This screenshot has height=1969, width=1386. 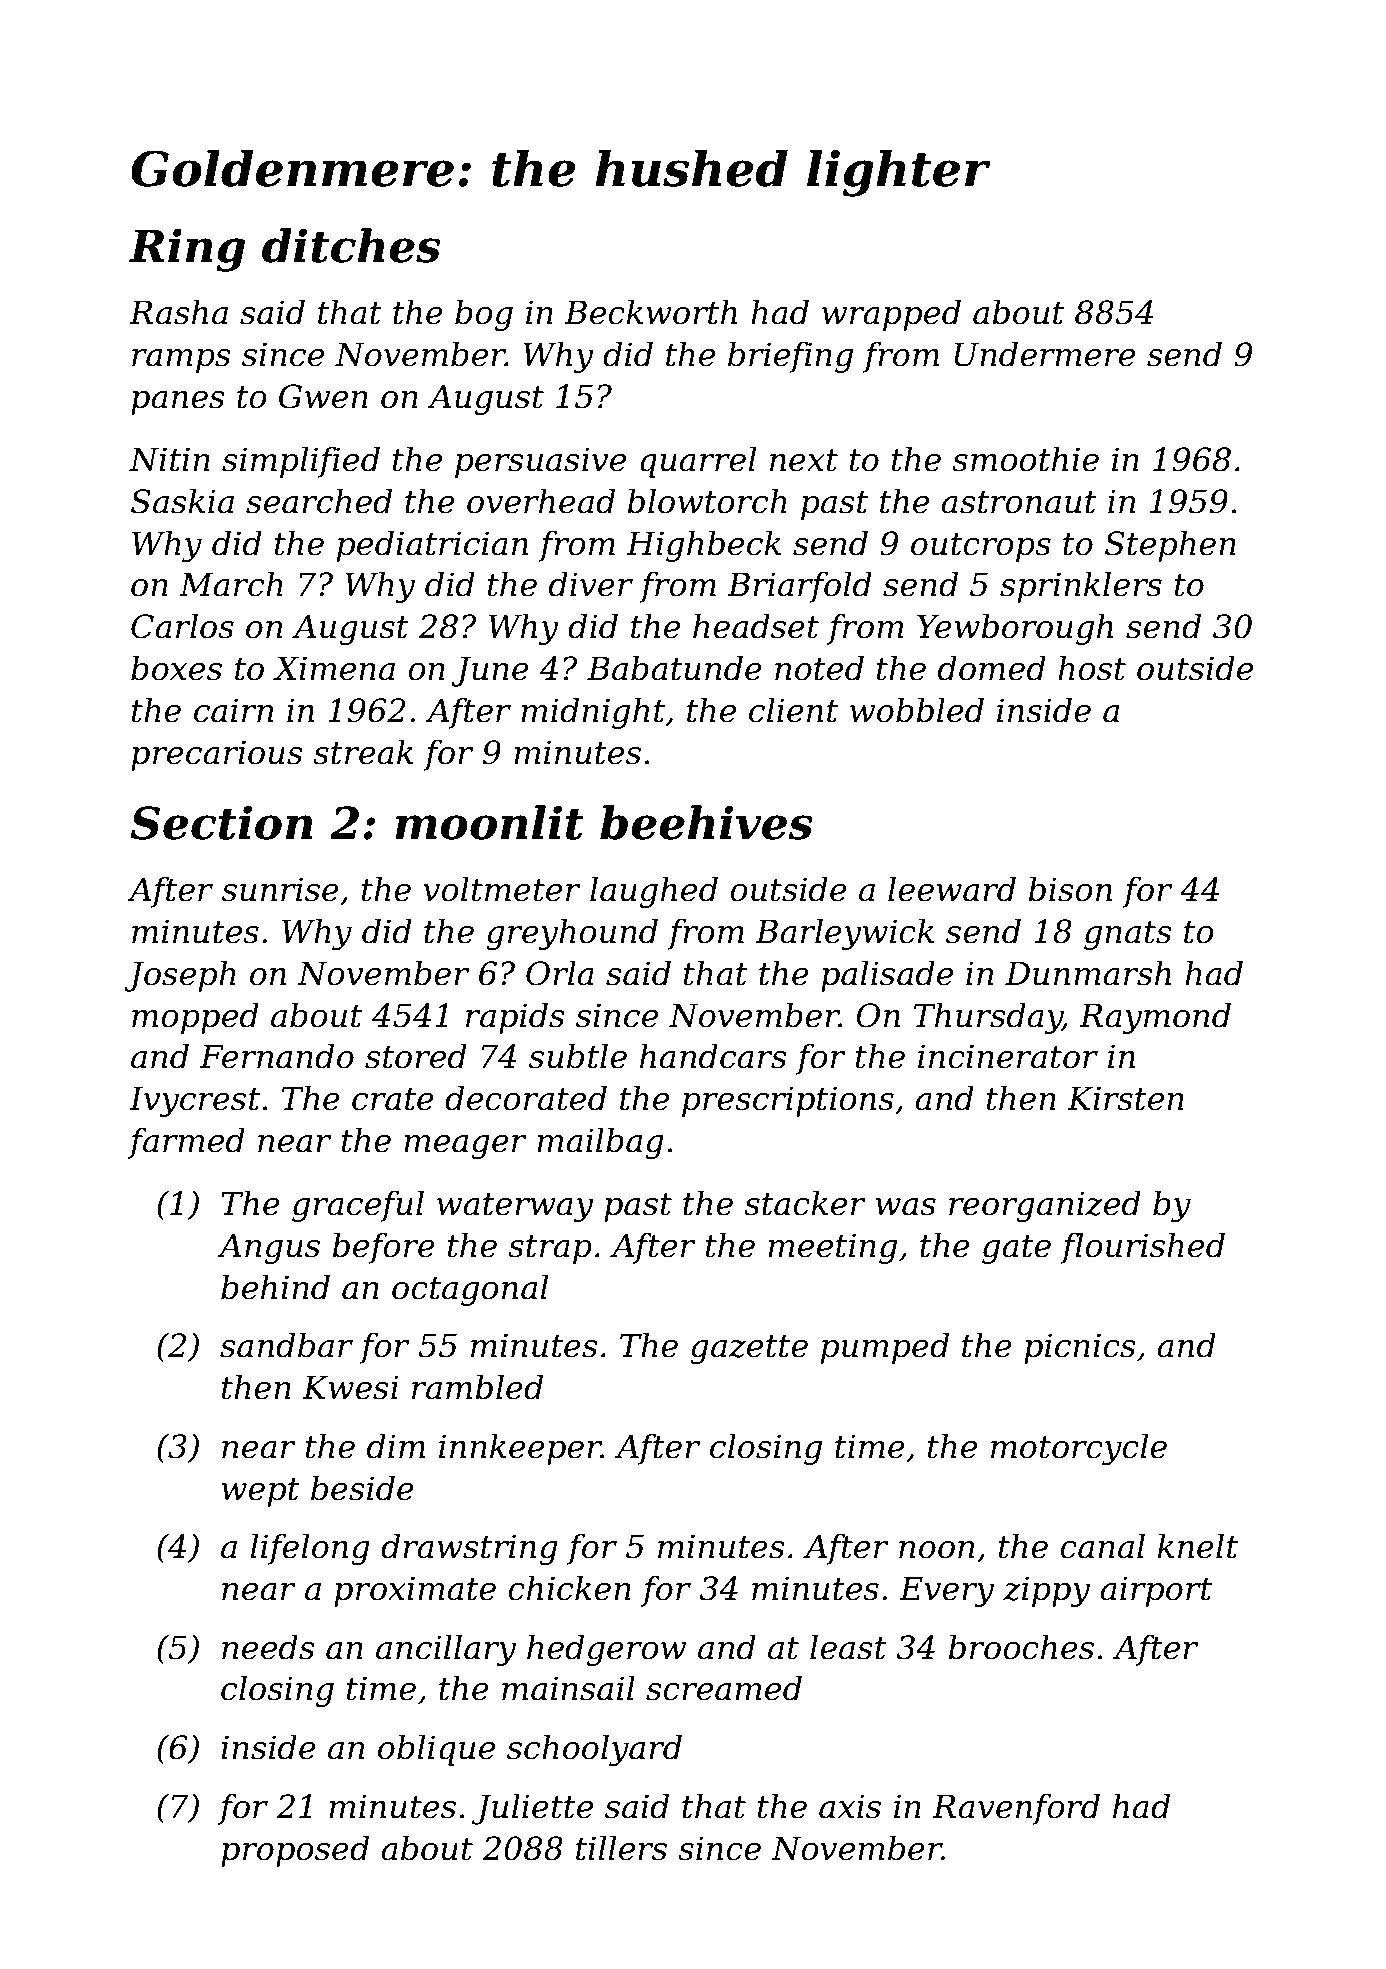 I want to click on prescriptions, so click(x=788, y=1101).
